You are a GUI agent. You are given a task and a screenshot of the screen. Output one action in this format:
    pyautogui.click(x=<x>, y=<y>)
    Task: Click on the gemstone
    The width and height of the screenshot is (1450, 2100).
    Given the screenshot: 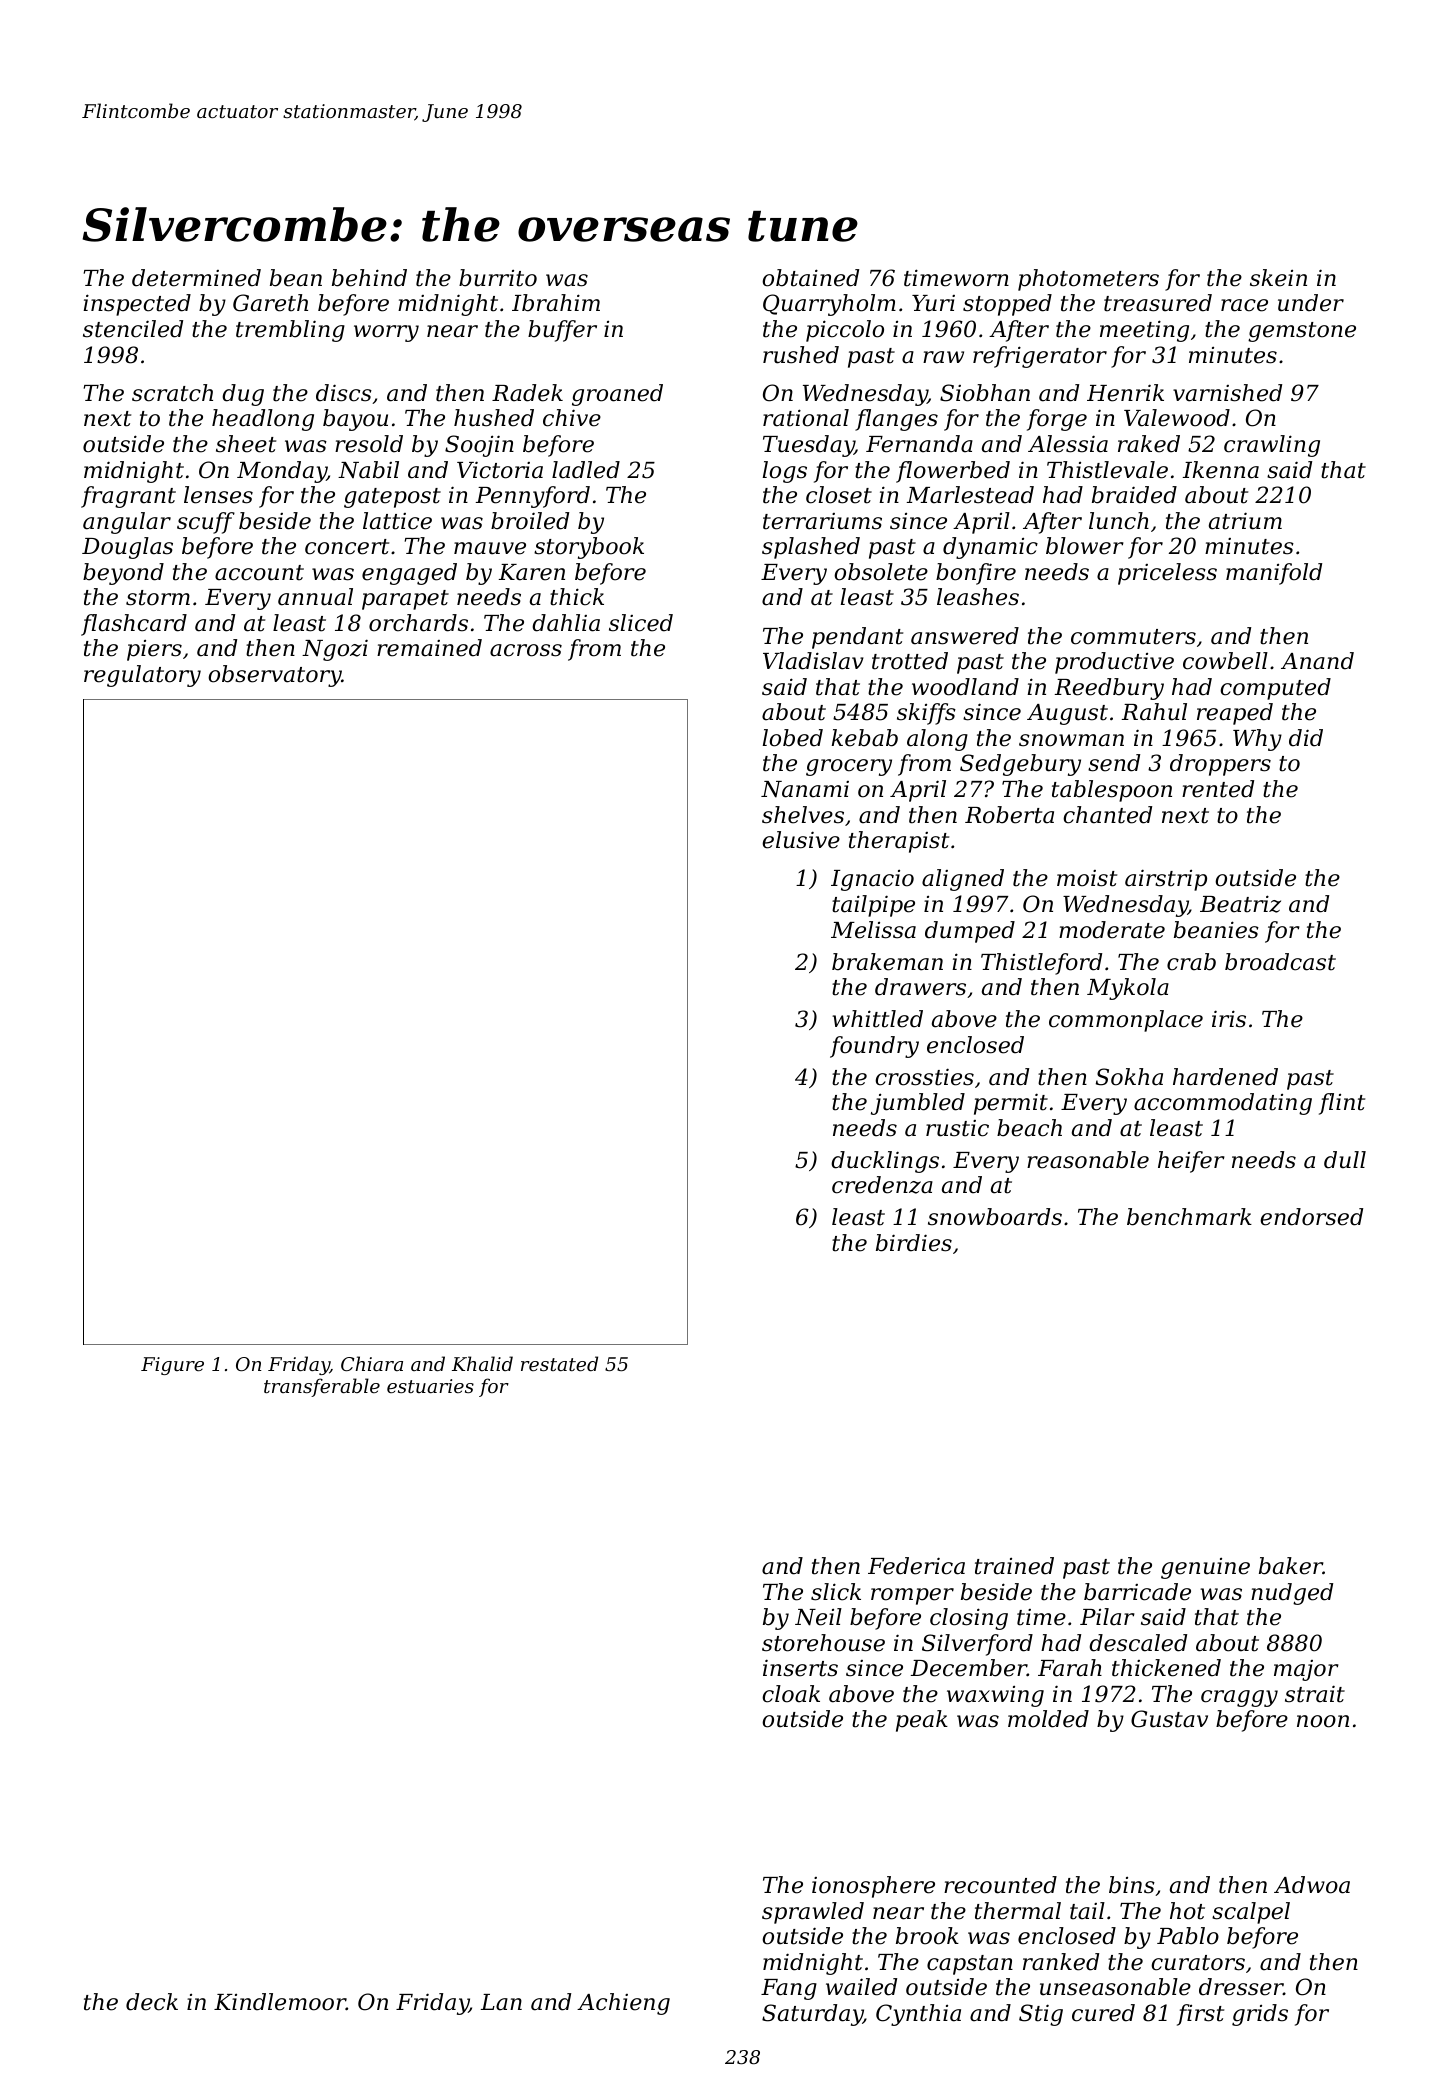 What is the action you would take?
    pyautogui.click(x=1302, y=332)
